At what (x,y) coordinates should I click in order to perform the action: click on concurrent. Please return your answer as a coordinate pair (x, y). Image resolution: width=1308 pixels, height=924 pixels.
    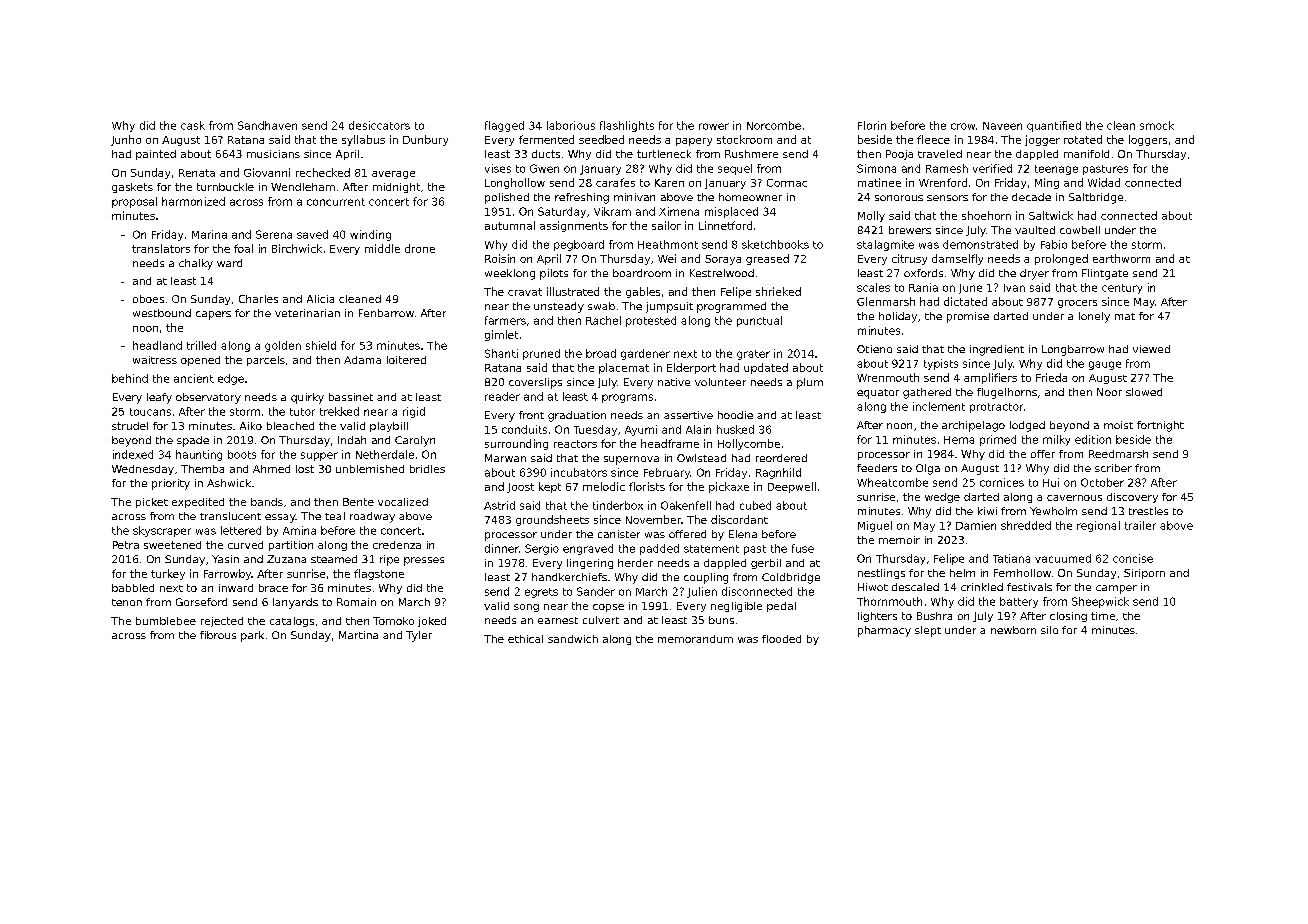
    Looking at the image, I should click on (336, 202).
